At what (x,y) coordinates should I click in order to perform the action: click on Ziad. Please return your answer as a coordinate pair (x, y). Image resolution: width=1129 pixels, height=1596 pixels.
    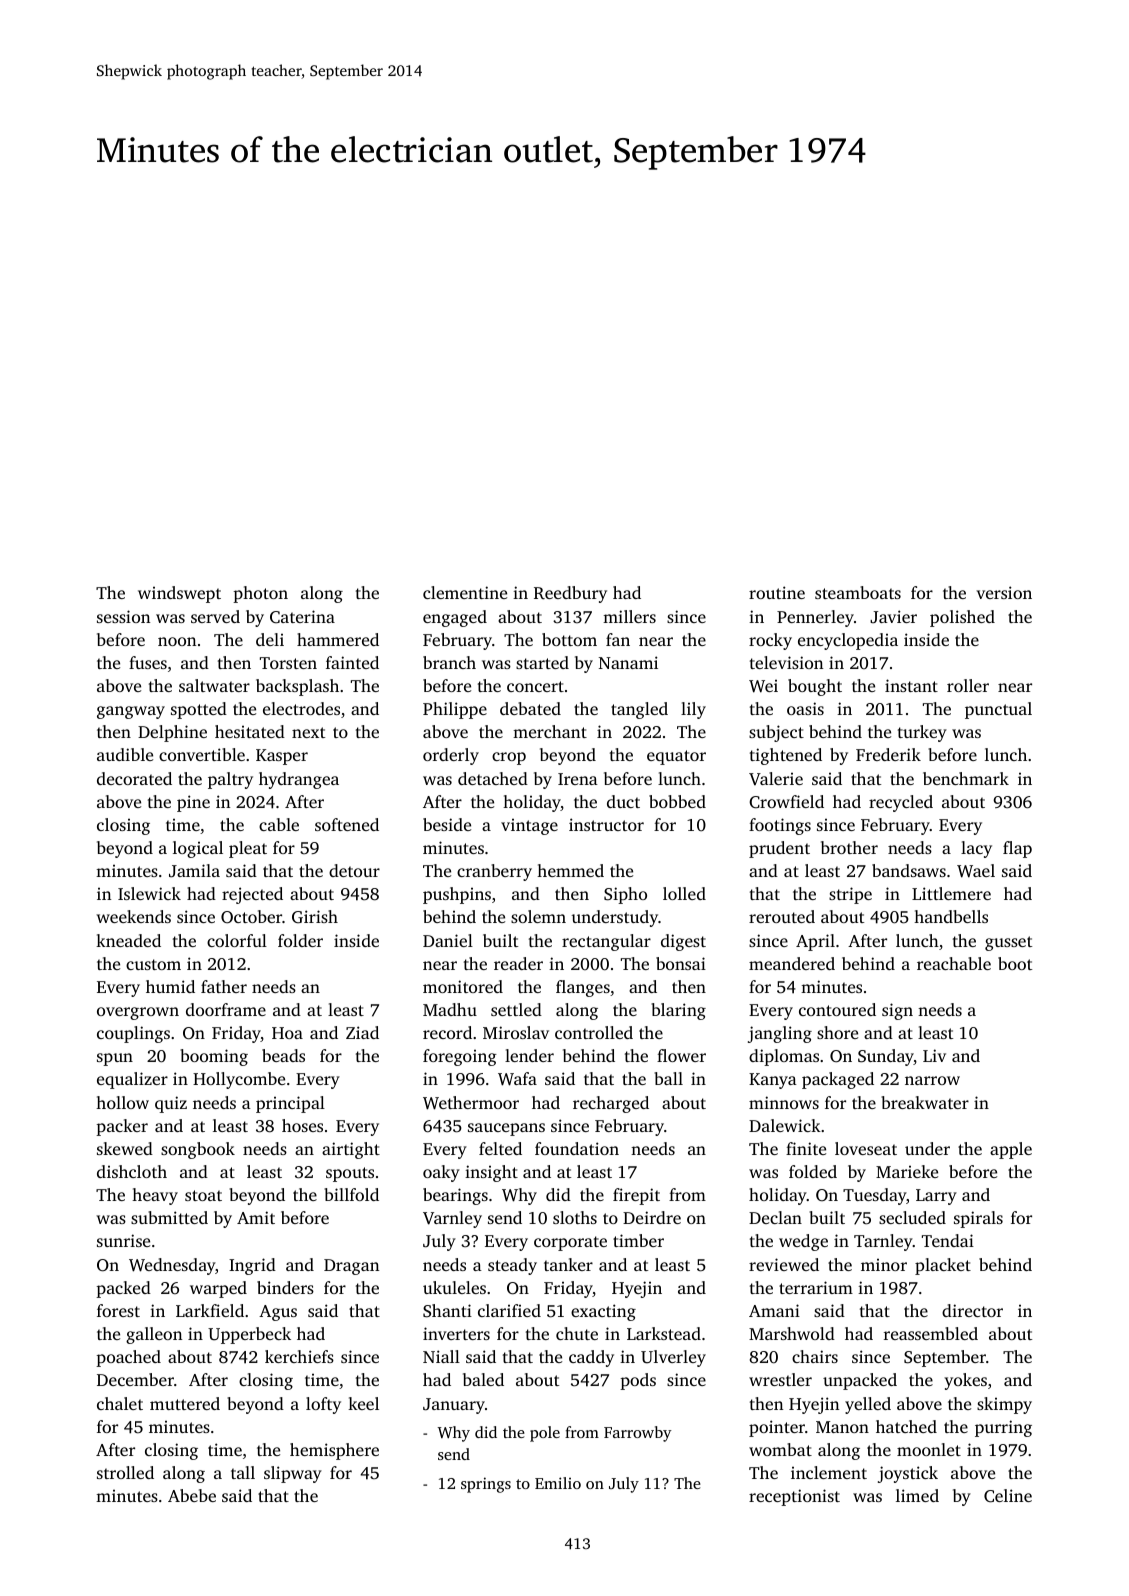
    Looking at the image, I should click on (362, 1032).
